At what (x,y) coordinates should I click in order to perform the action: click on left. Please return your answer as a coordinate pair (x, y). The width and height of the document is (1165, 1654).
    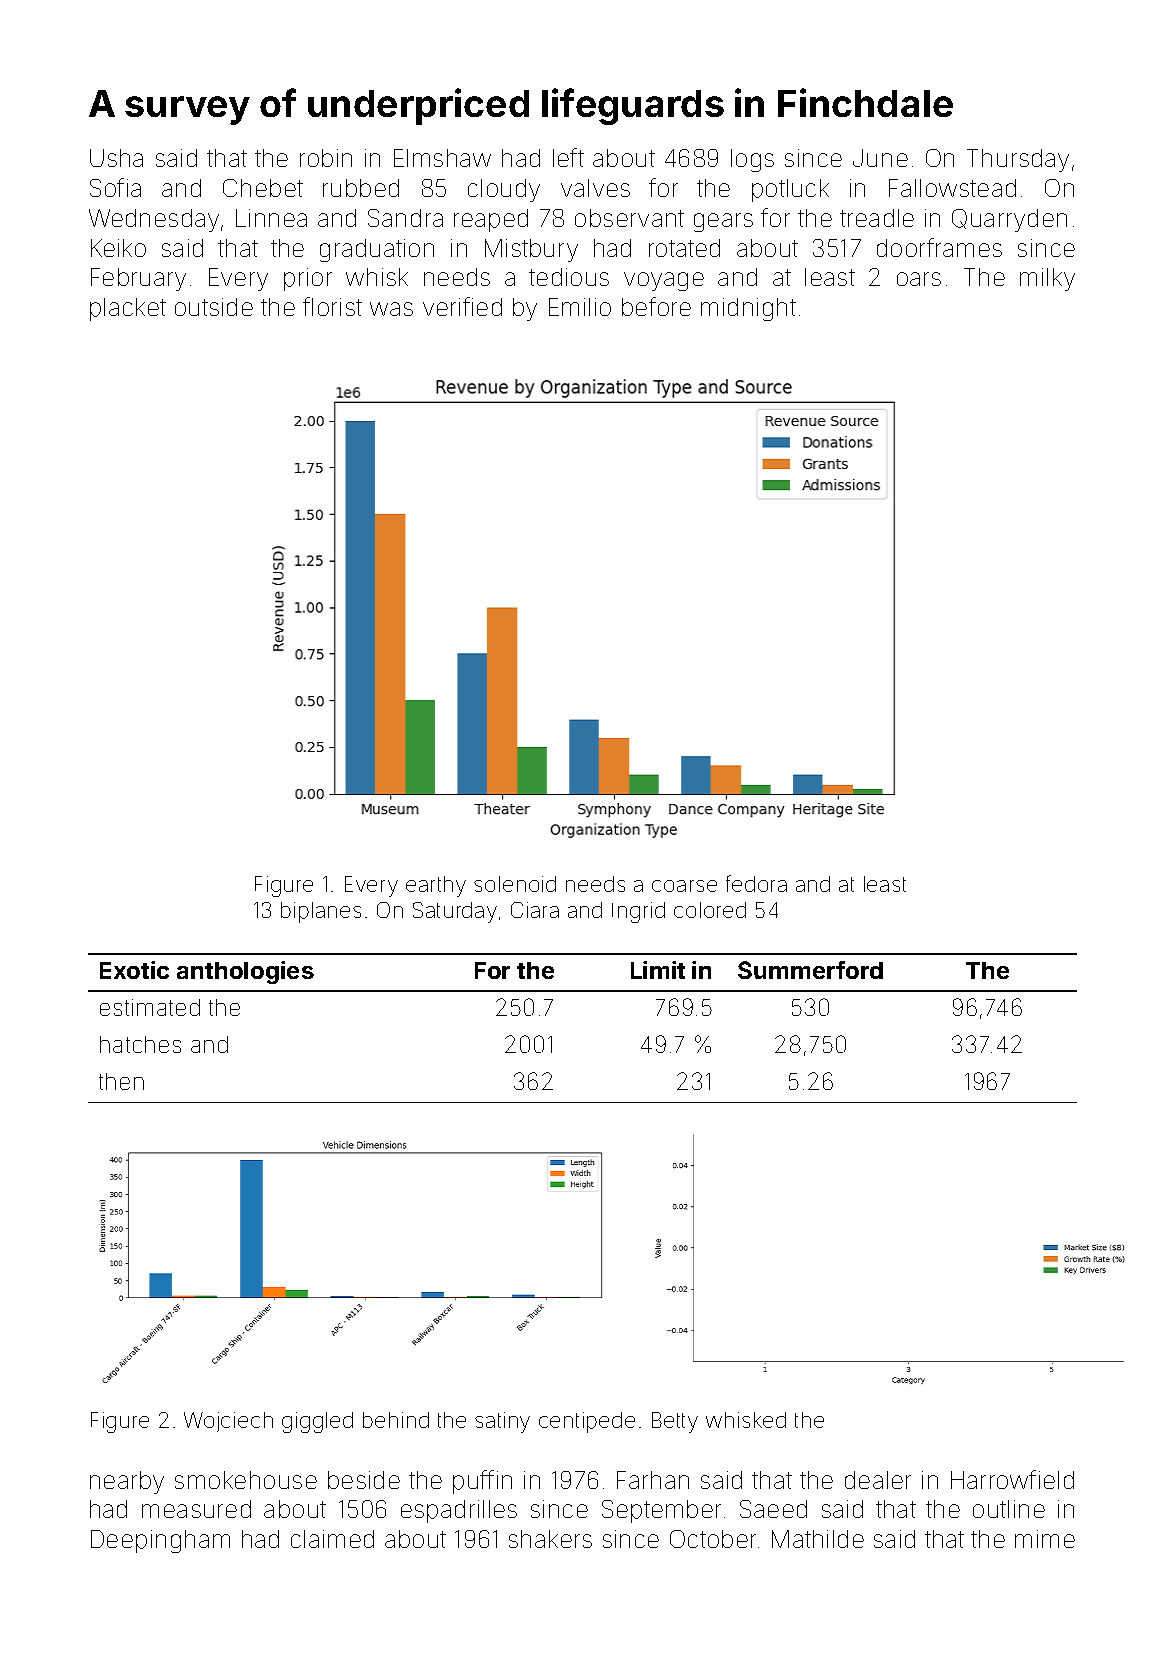
    Looking at the image, I should click on (568, 157).
